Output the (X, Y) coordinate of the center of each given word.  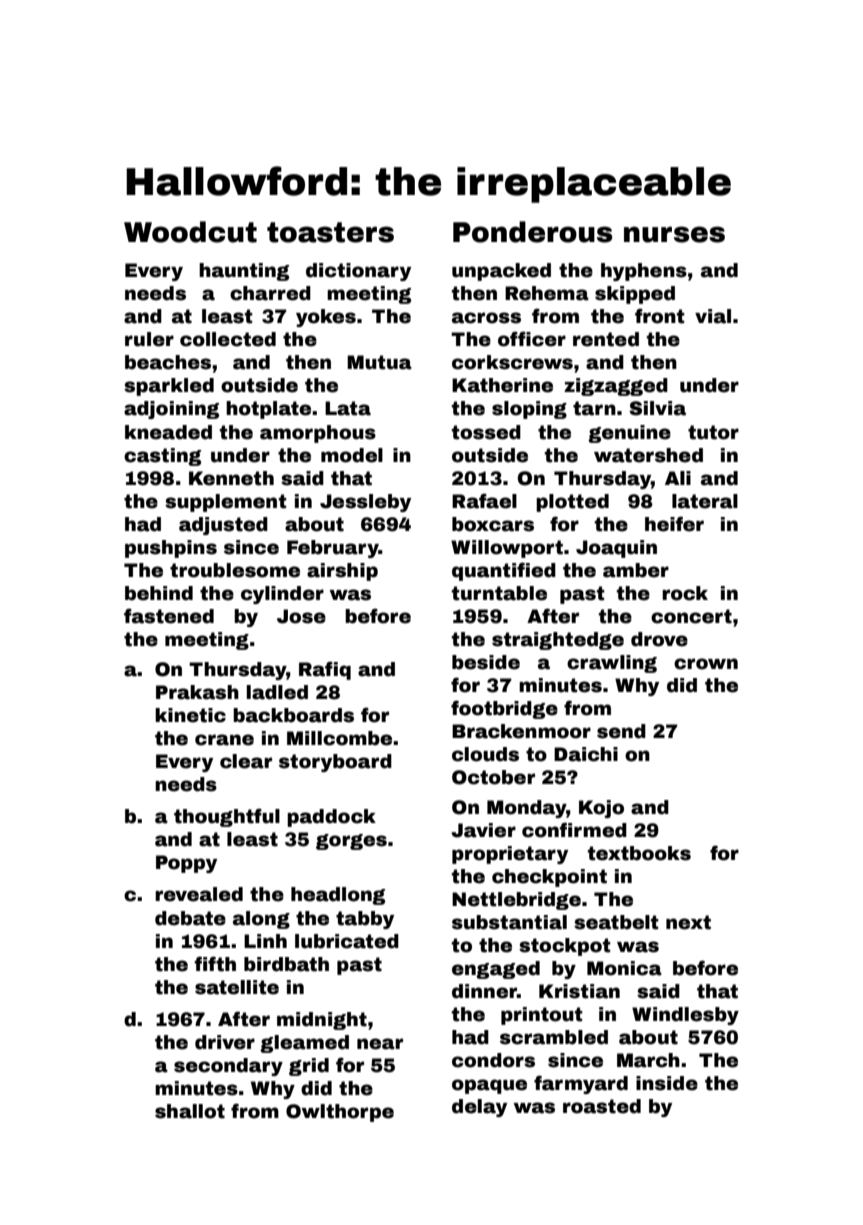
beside (486, 662)
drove (659, 639)
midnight (322, 1021)
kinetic (190, 715)
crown (706, 664)
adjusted (223, 526)
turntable (499, 593)
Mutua (379, 362)
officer (532, 339)
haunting (244, 272)
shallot (190, 1111)
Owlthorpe (340, 1113)
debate (190, 918)
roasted (602, 1106)
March (648, 1060)
